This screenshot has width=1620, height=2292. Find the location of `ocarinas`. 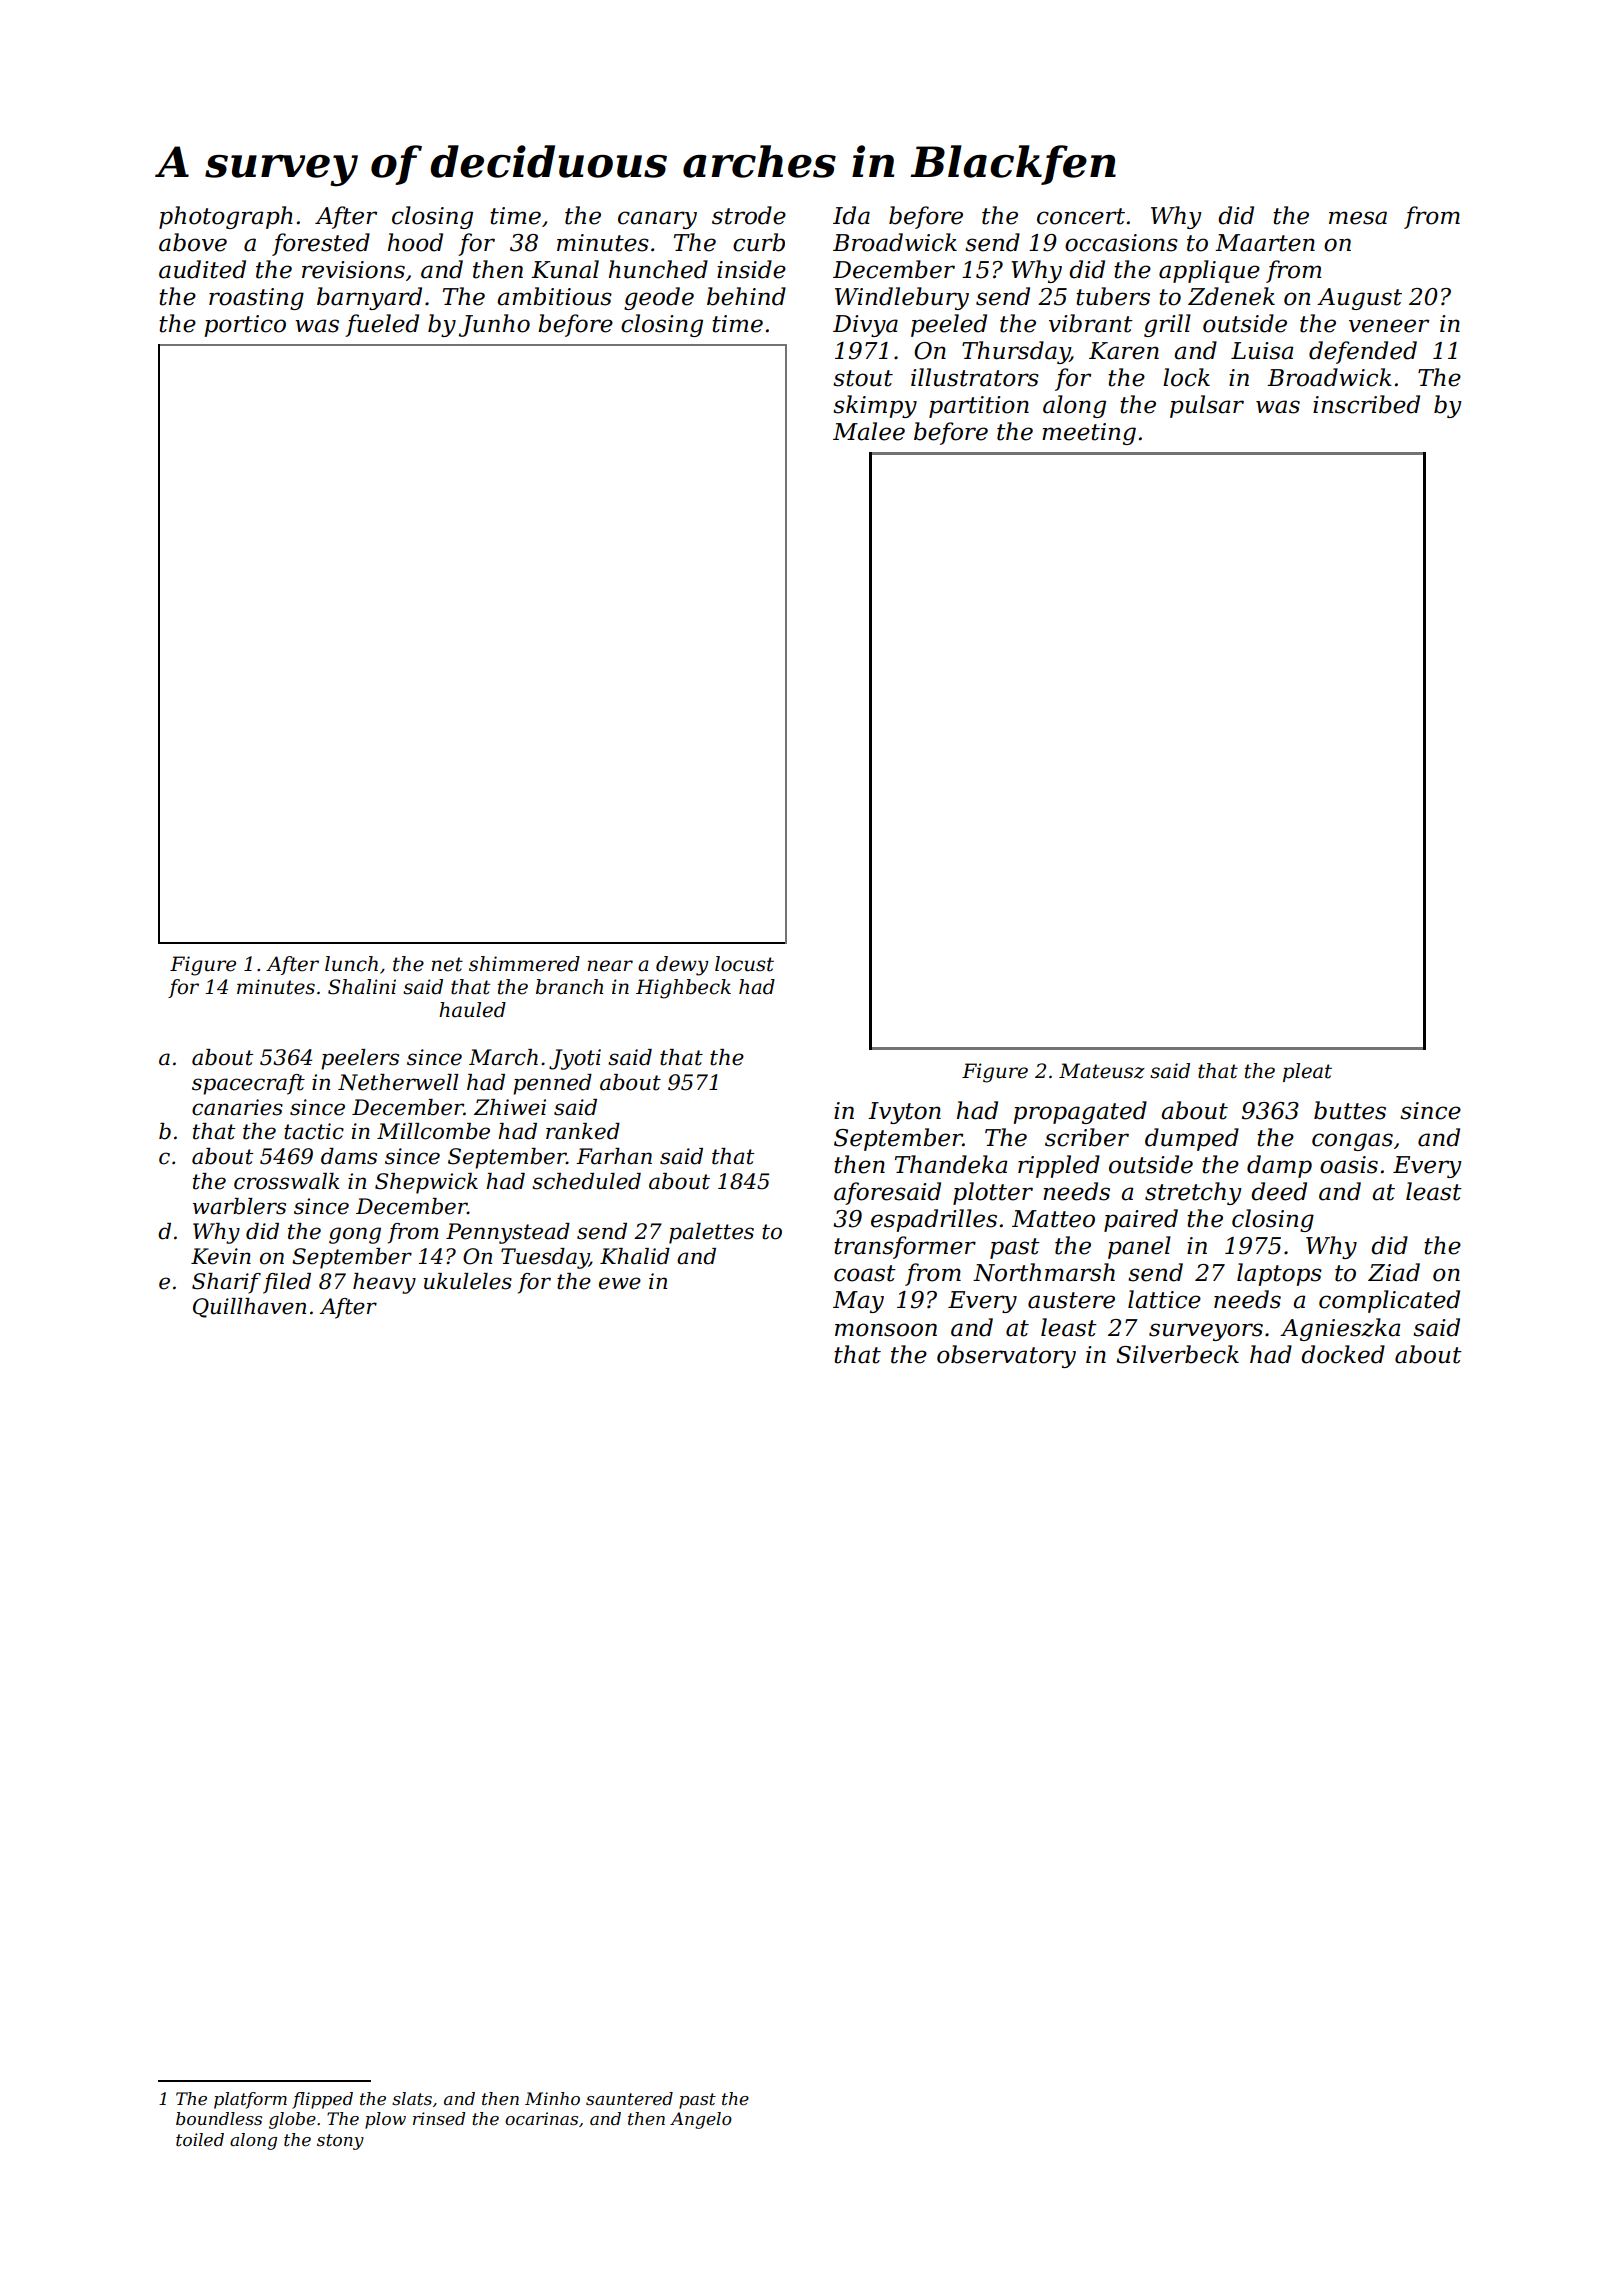

ocarinas is located at coordinates (541, 2119).
